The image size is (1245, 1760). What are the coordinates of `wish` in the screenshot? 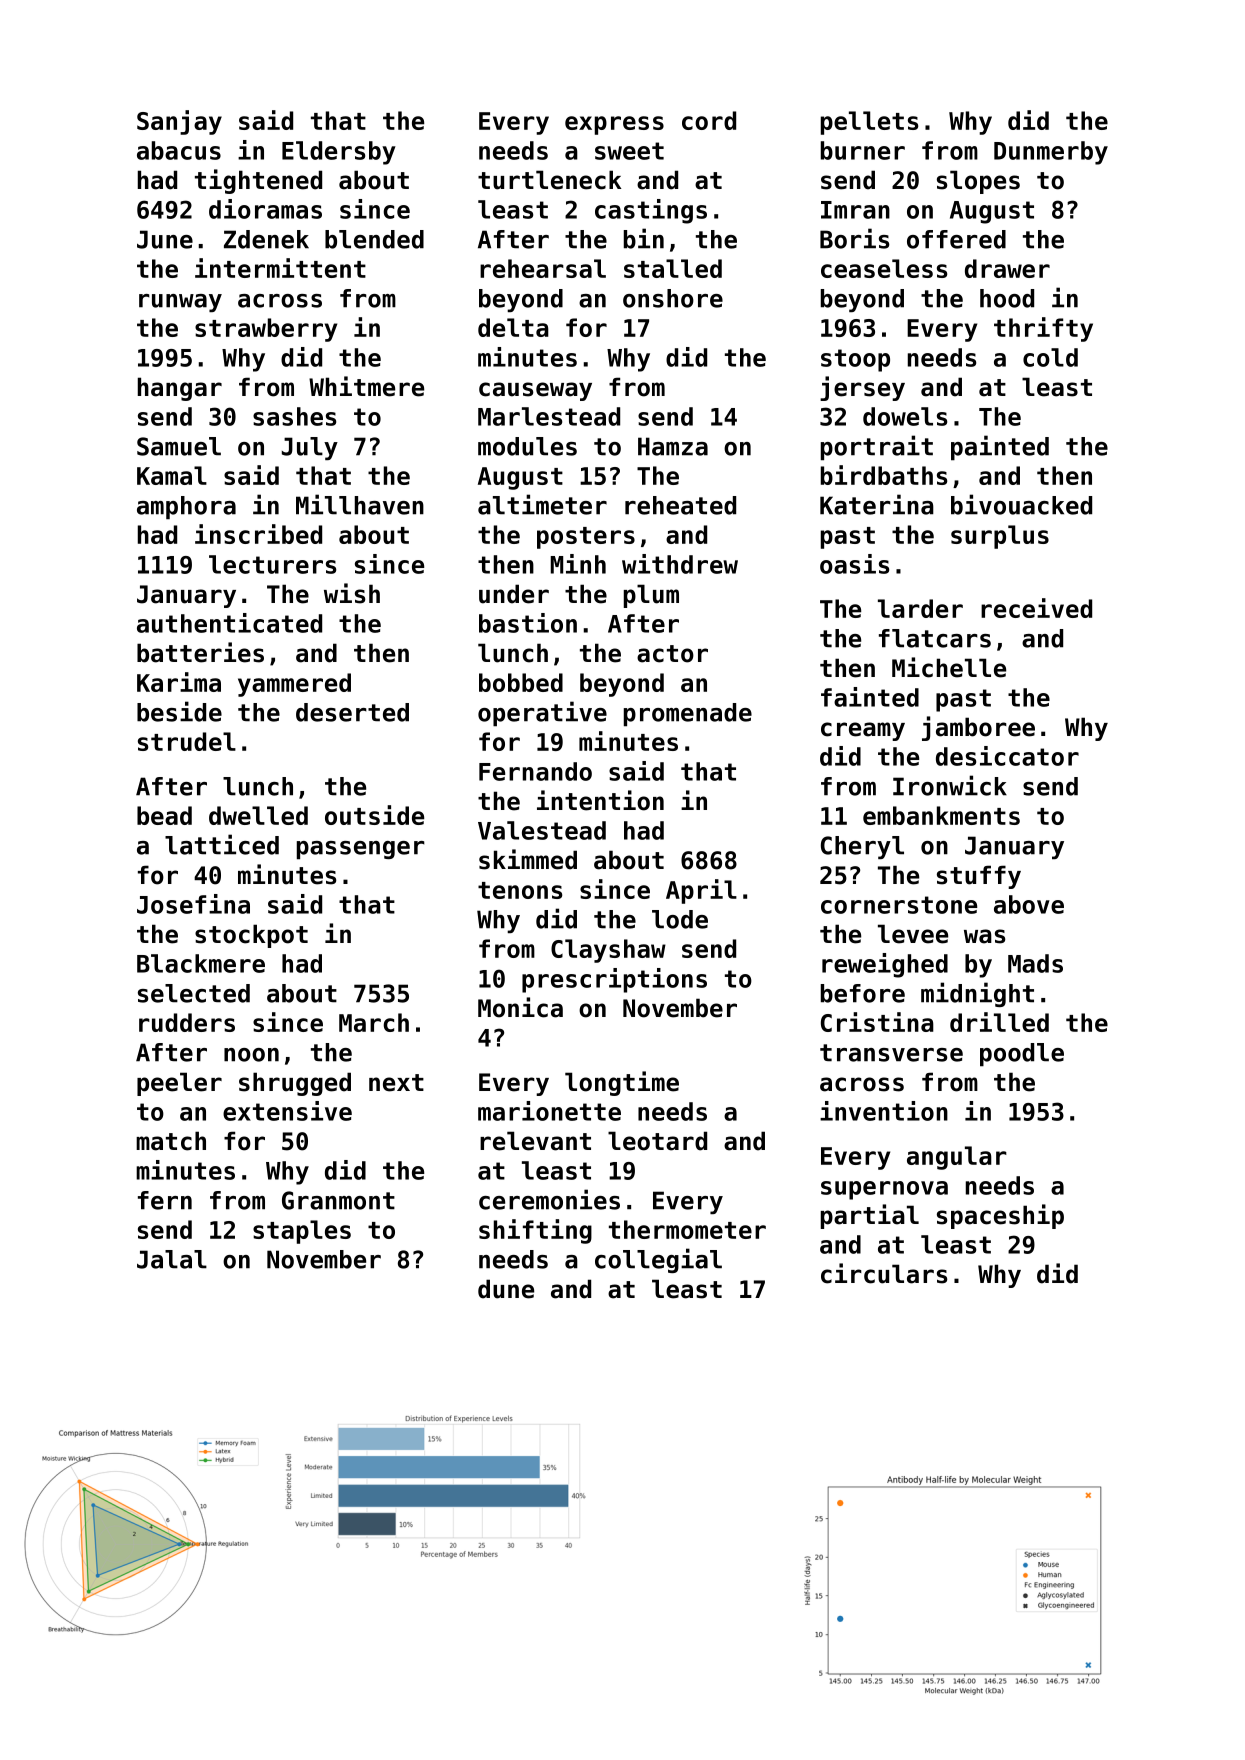 It's located at (352, 593).
